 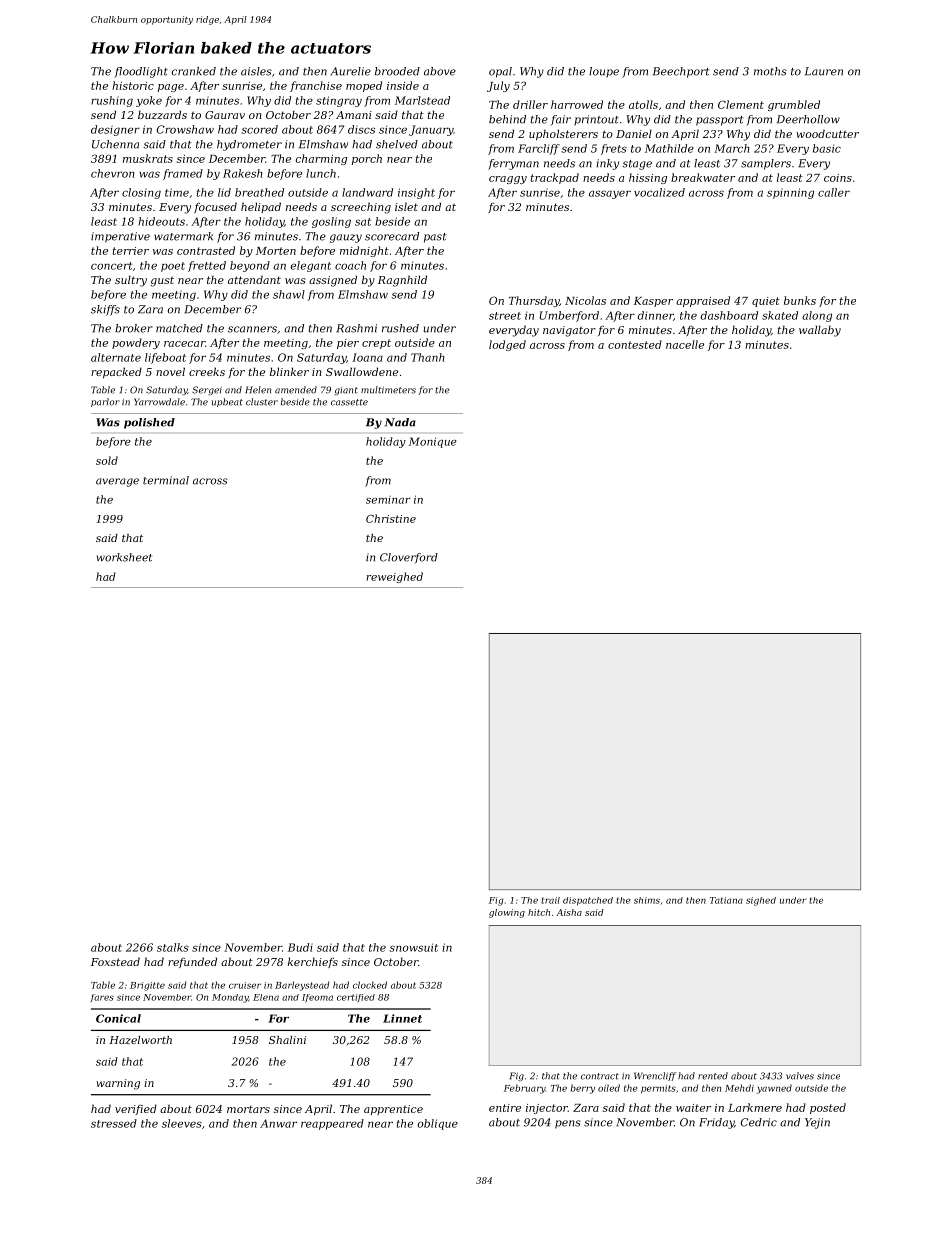 What do you see at coordinates (409, 558) in the screenshot?
I see `Cloverford` at bounding box center [409, 558].
